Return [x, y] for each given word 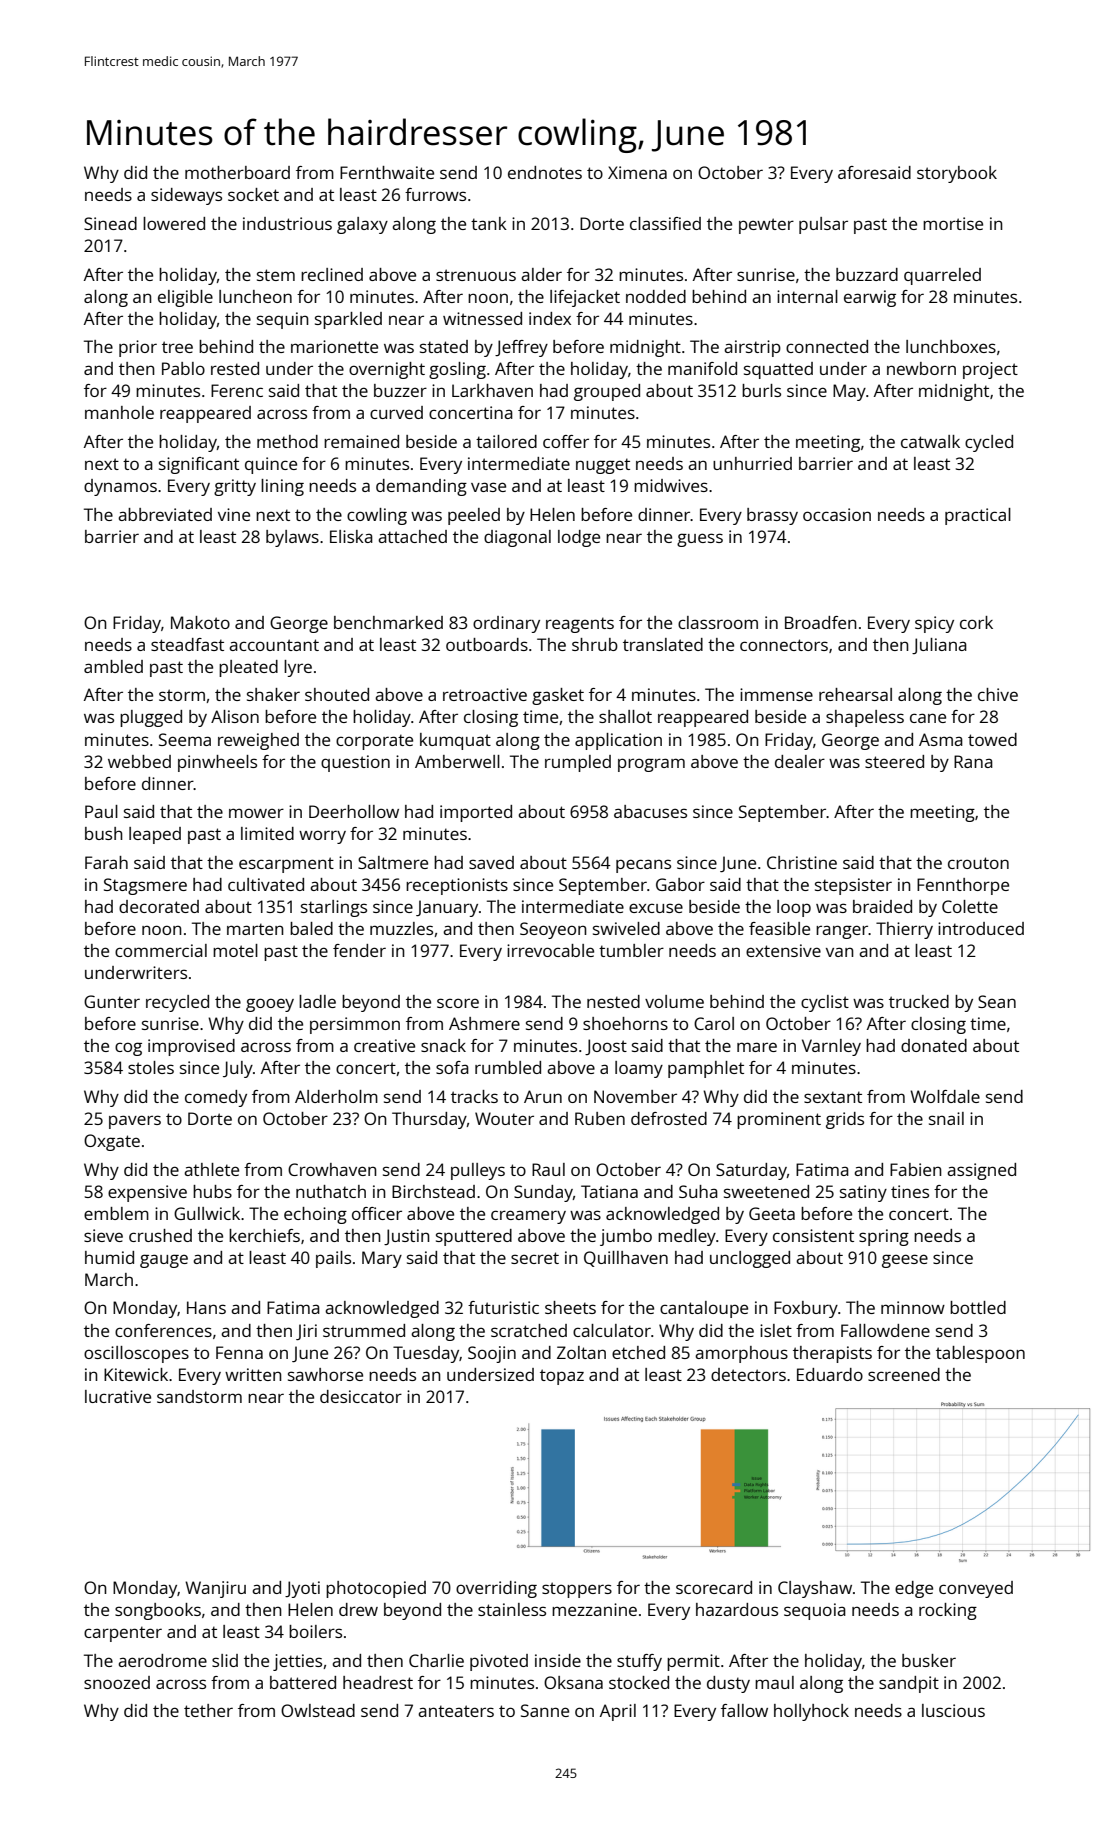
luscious [953, 1710]
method [287, 441]
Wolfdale [945, 1096]
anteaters [456, 1711]
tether [208, 1710]
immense [776, 694]
